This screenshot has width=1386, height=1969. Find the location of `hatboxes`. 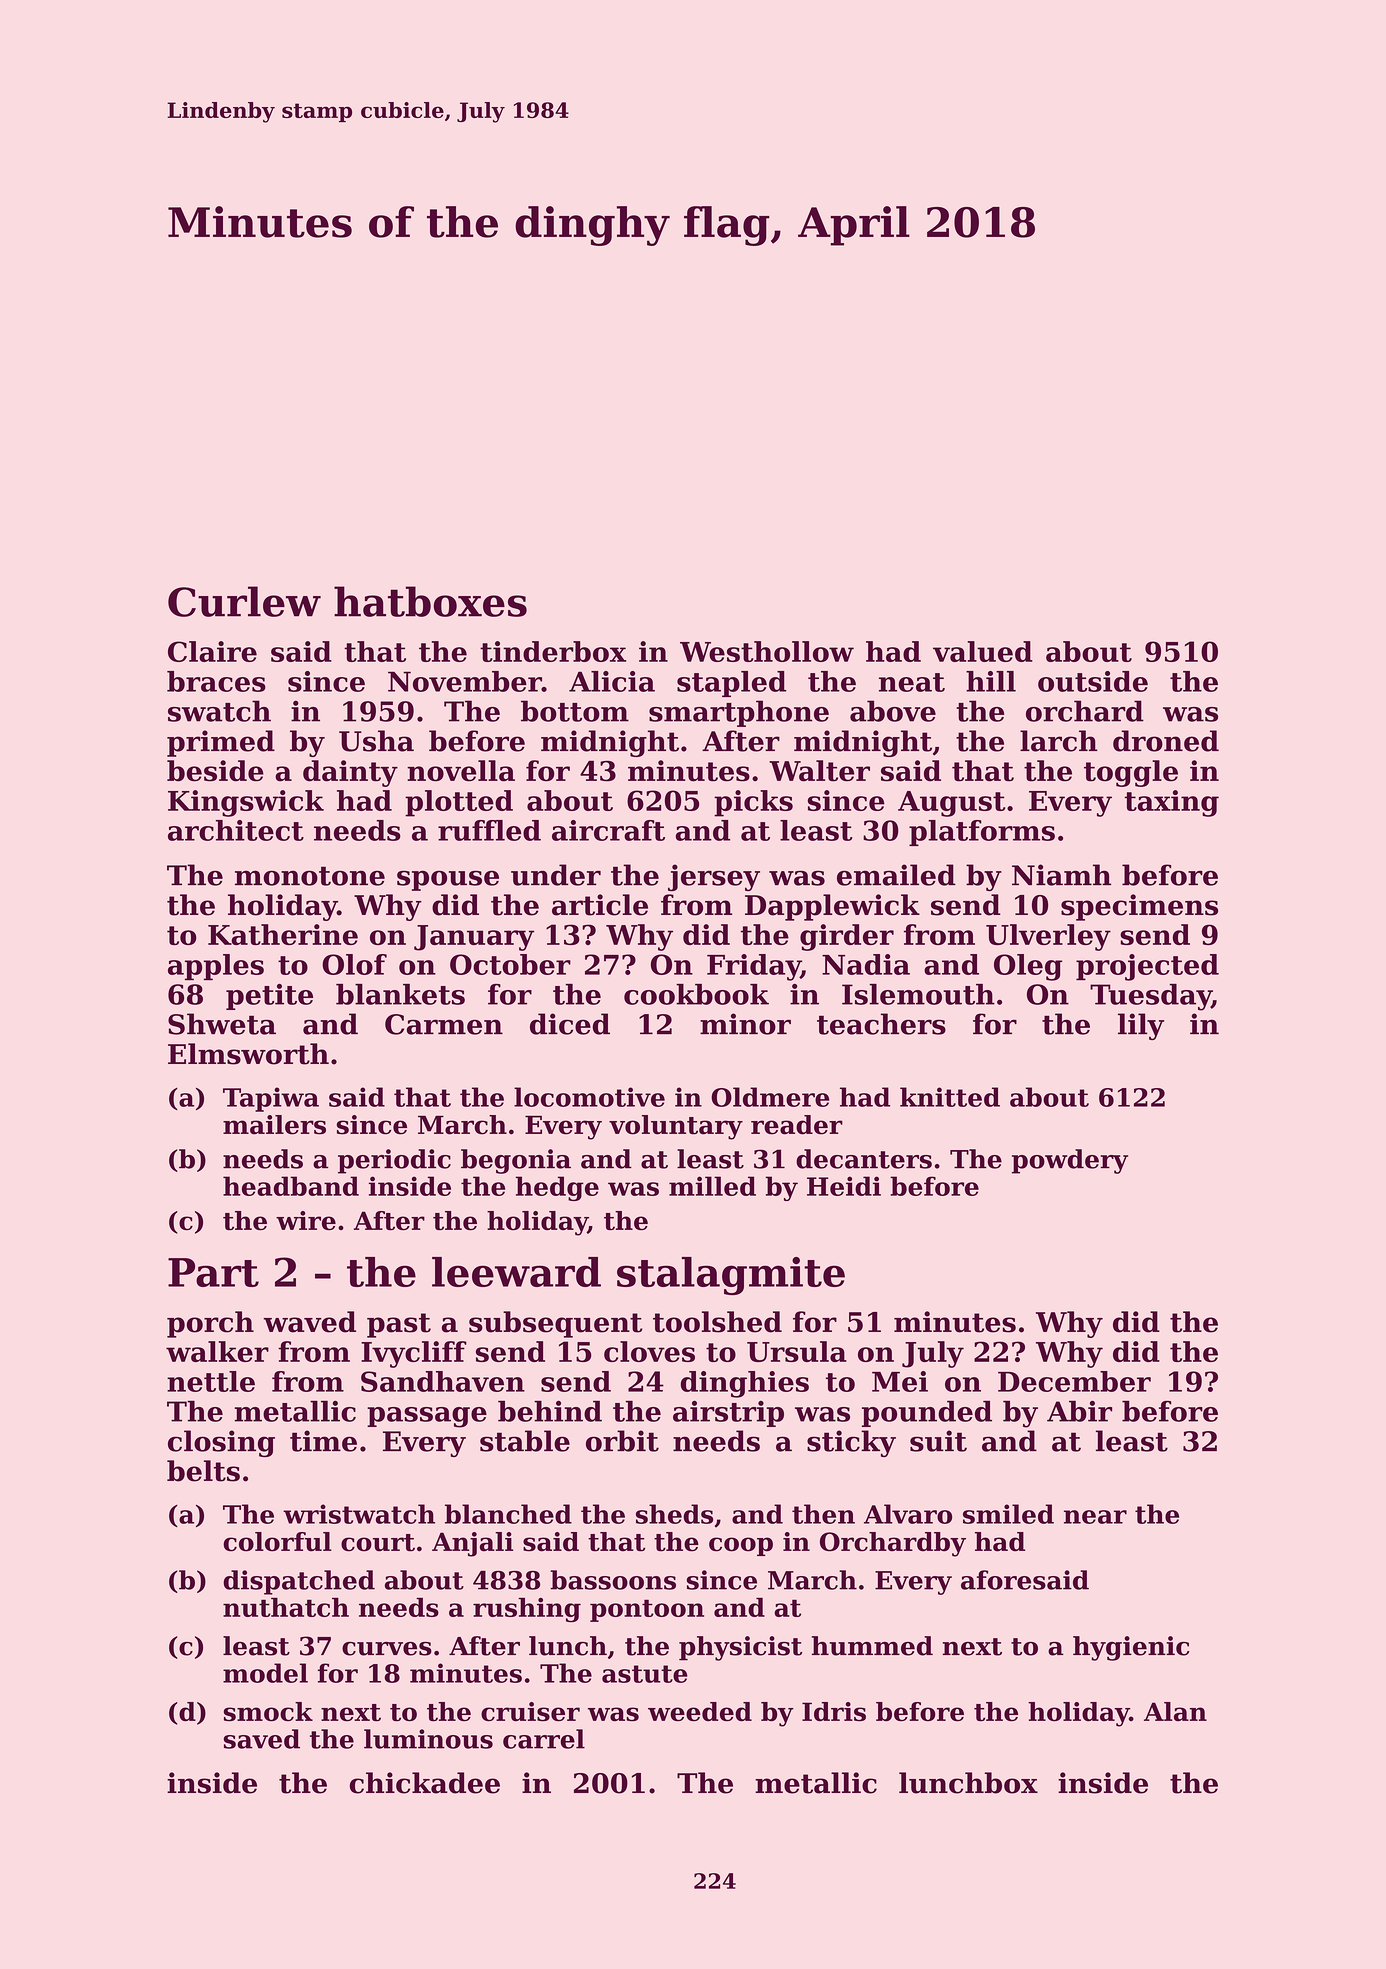

hatboxes is located at coordinates (430, 601).
